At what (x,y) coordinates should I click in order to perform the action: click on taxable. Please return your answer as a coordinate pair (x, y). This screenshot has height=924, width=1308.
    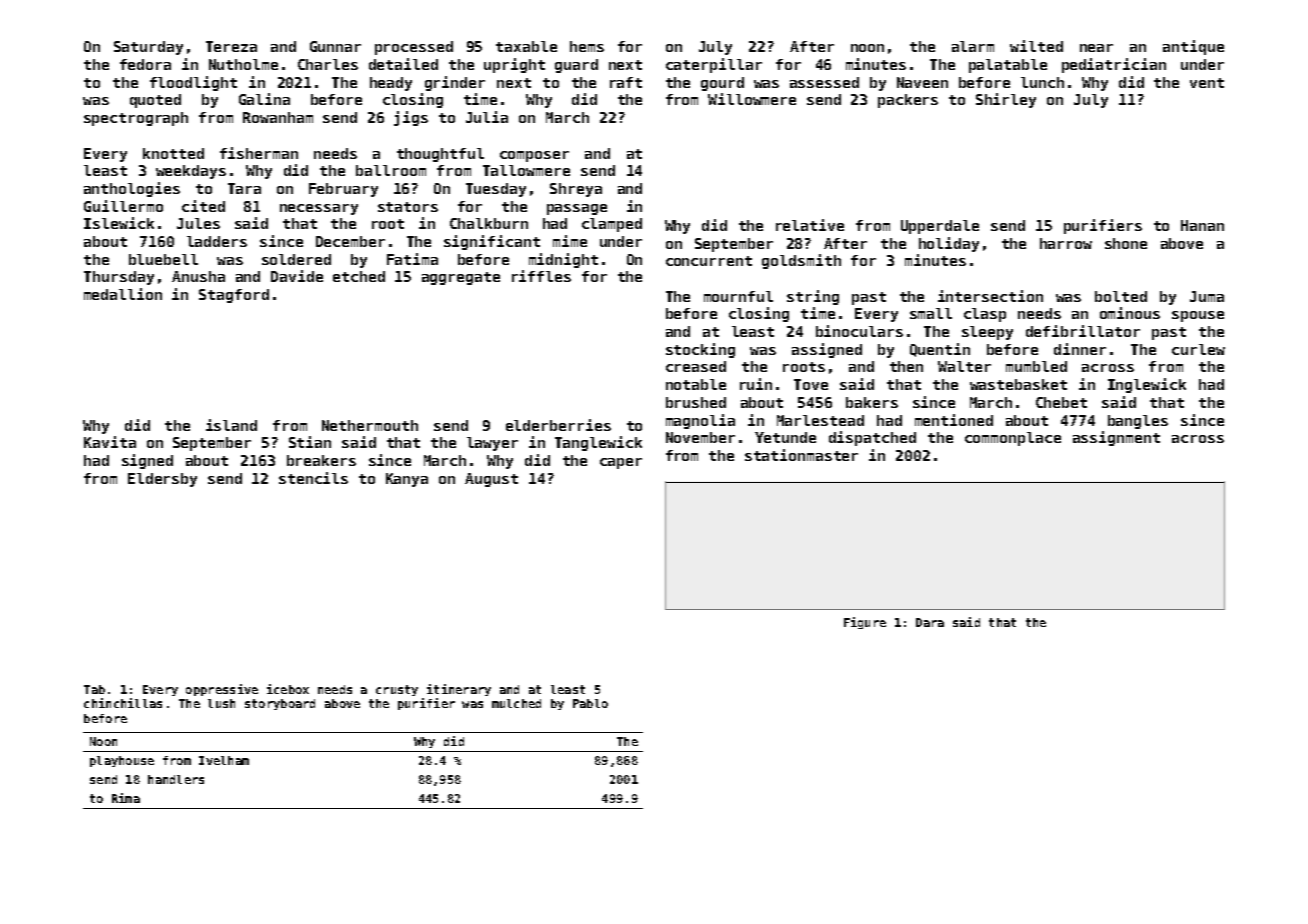
    Looking at the image, I should click on (526, 46).
